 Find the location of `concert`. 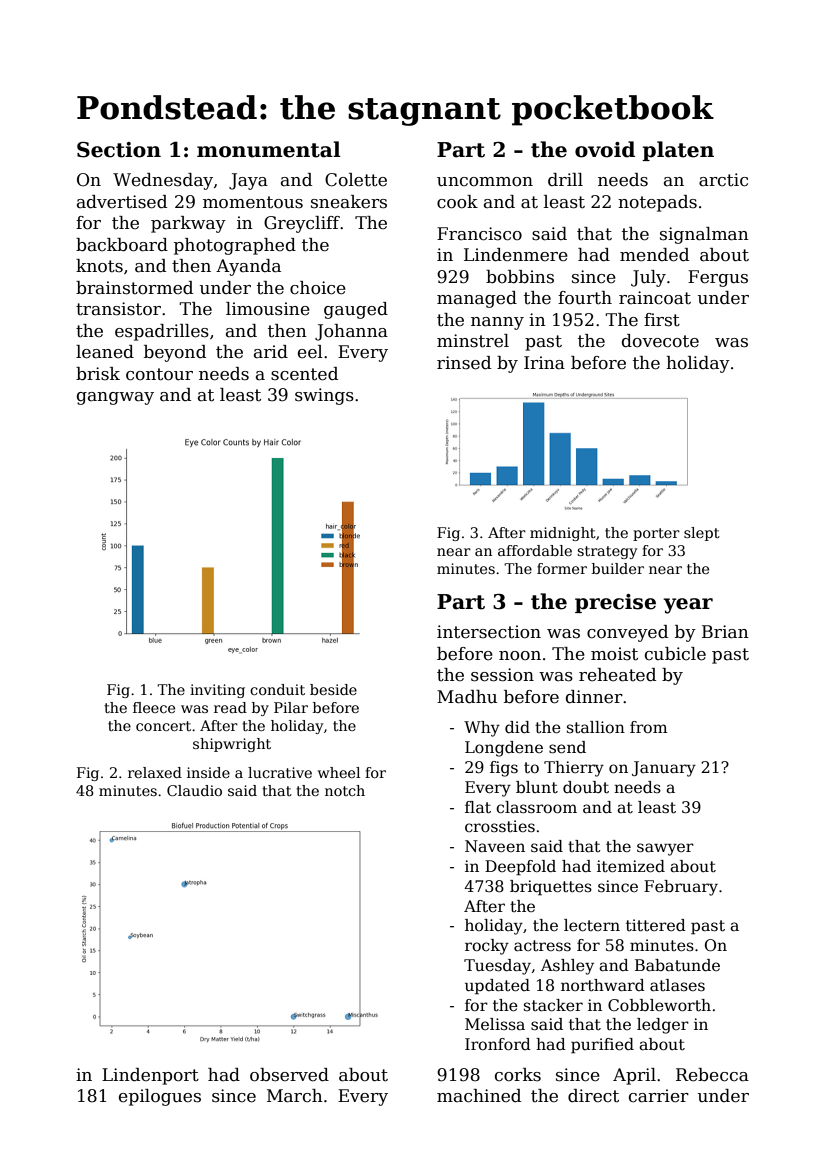

concert is located at coordinates (163, 726).
